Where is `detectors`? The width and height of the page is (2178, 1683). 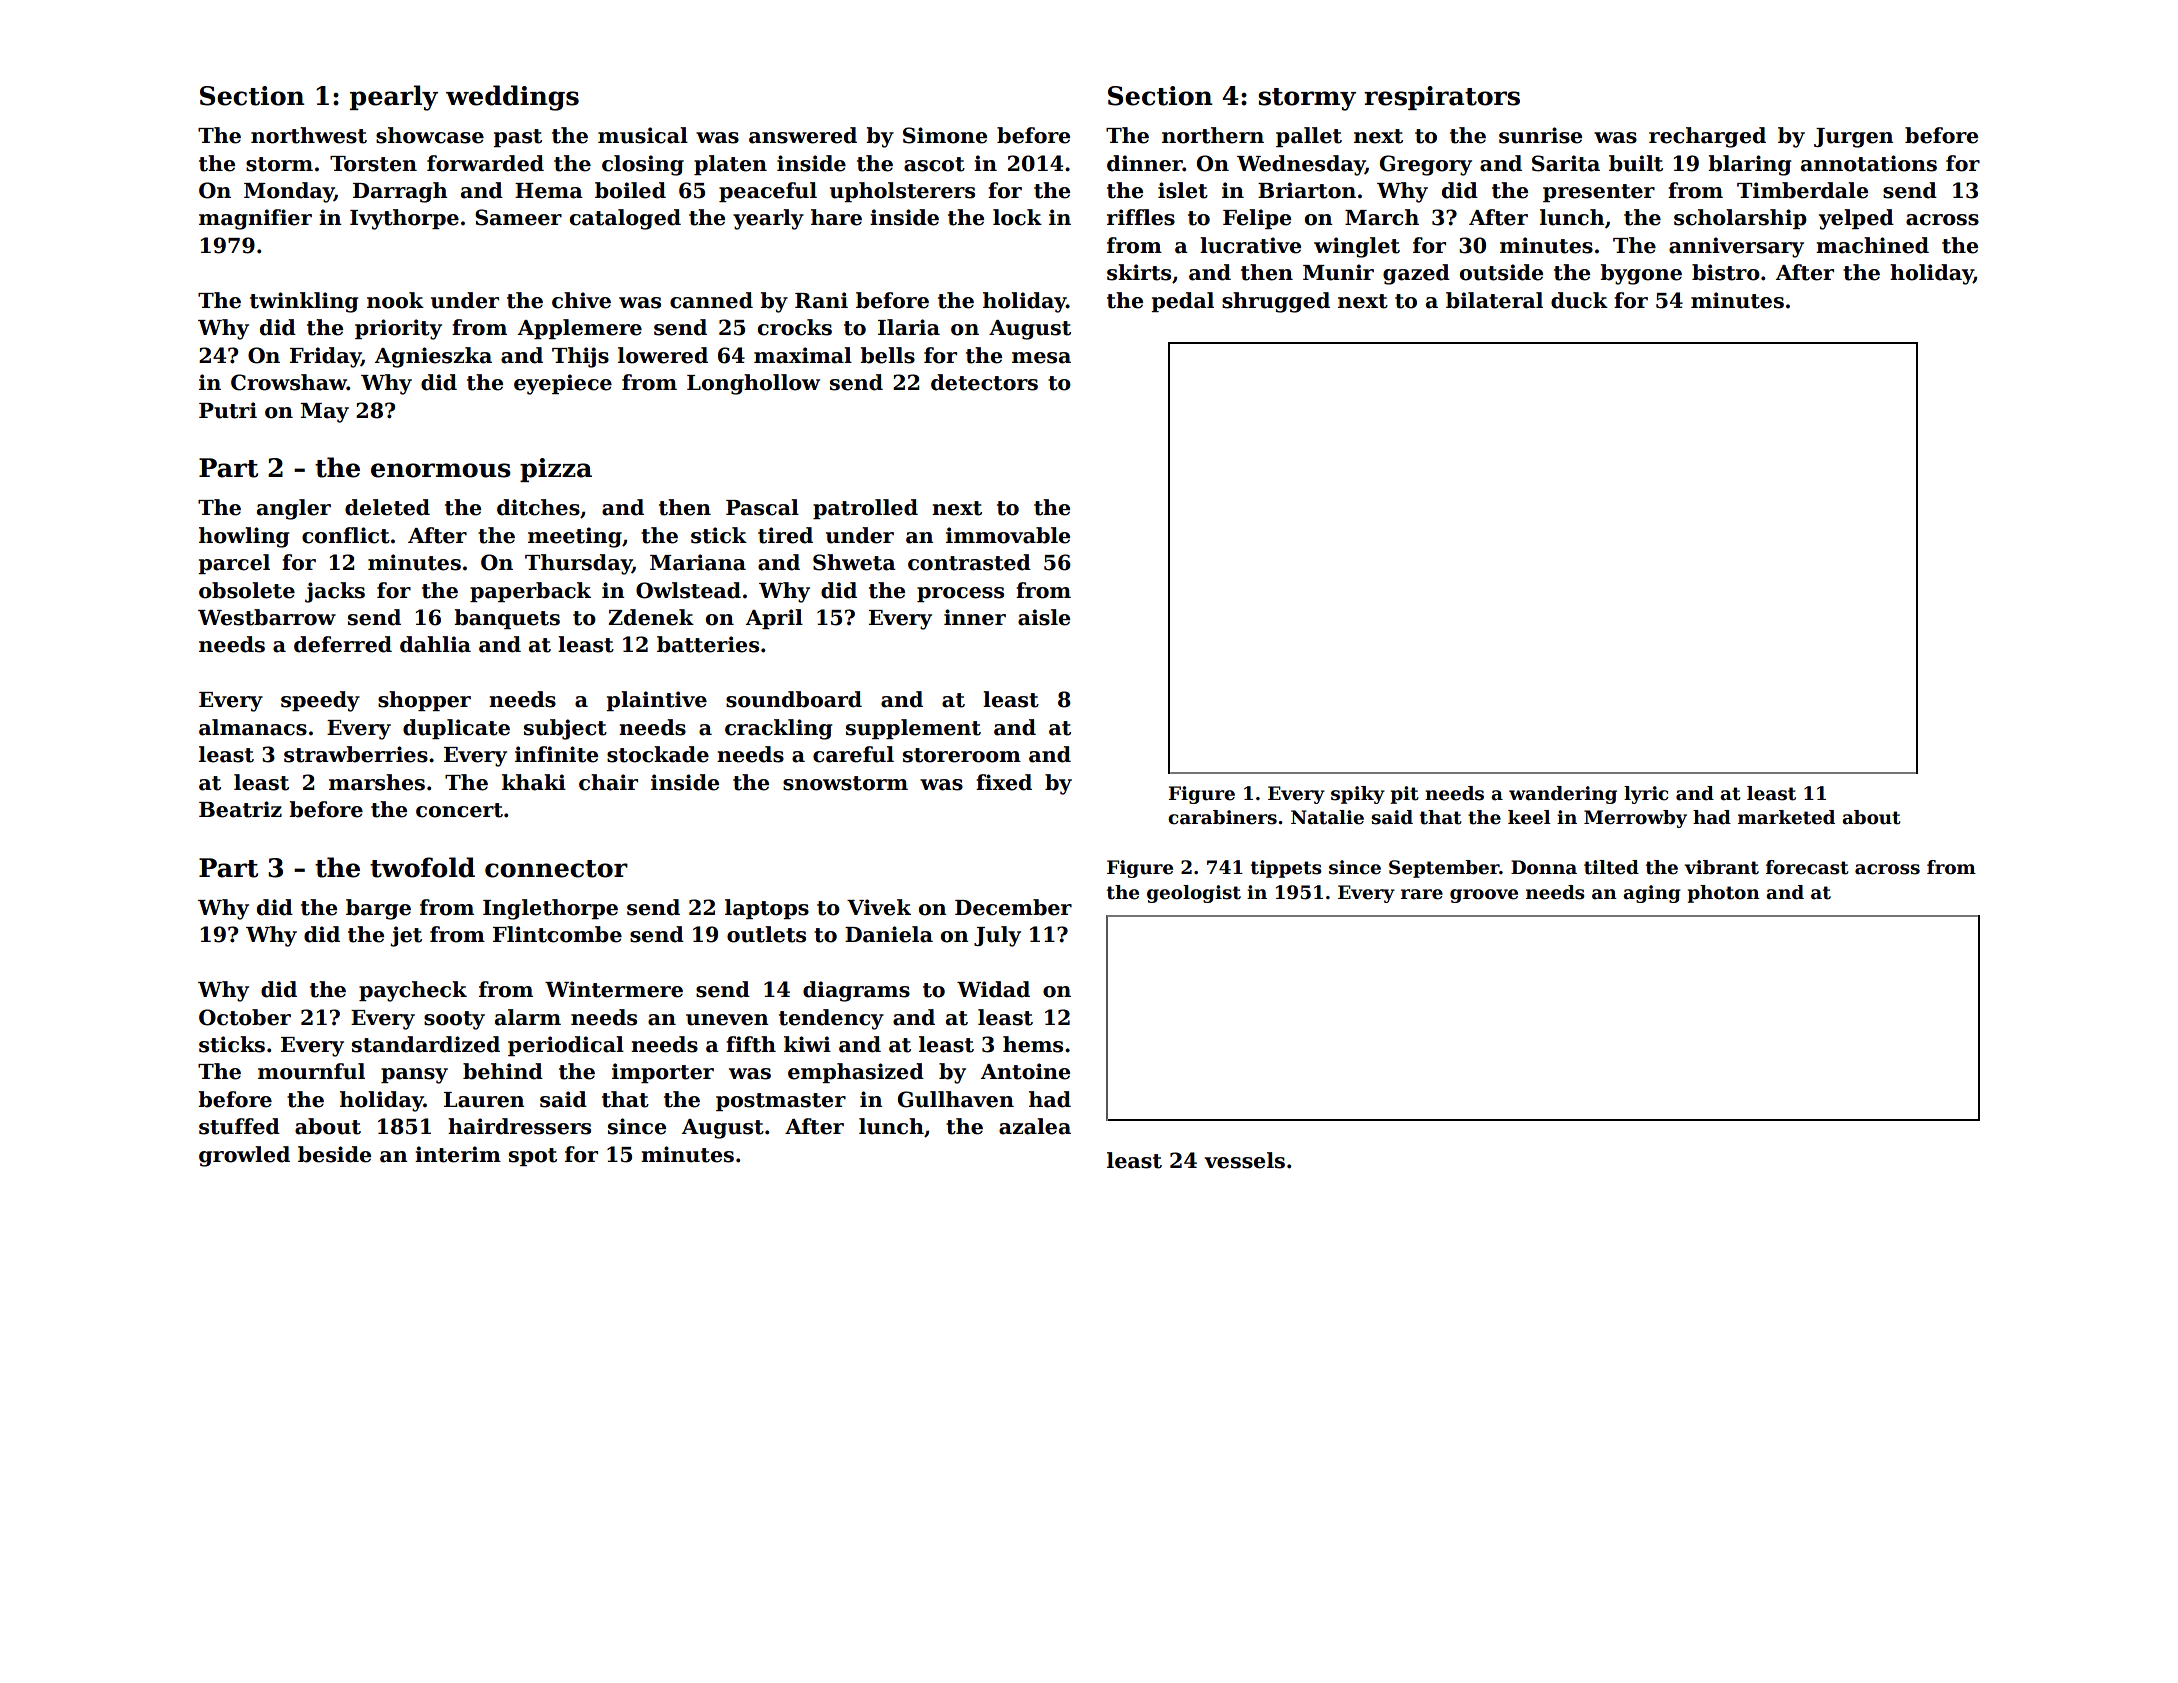 detectors is located at coordinates (984, 382).
